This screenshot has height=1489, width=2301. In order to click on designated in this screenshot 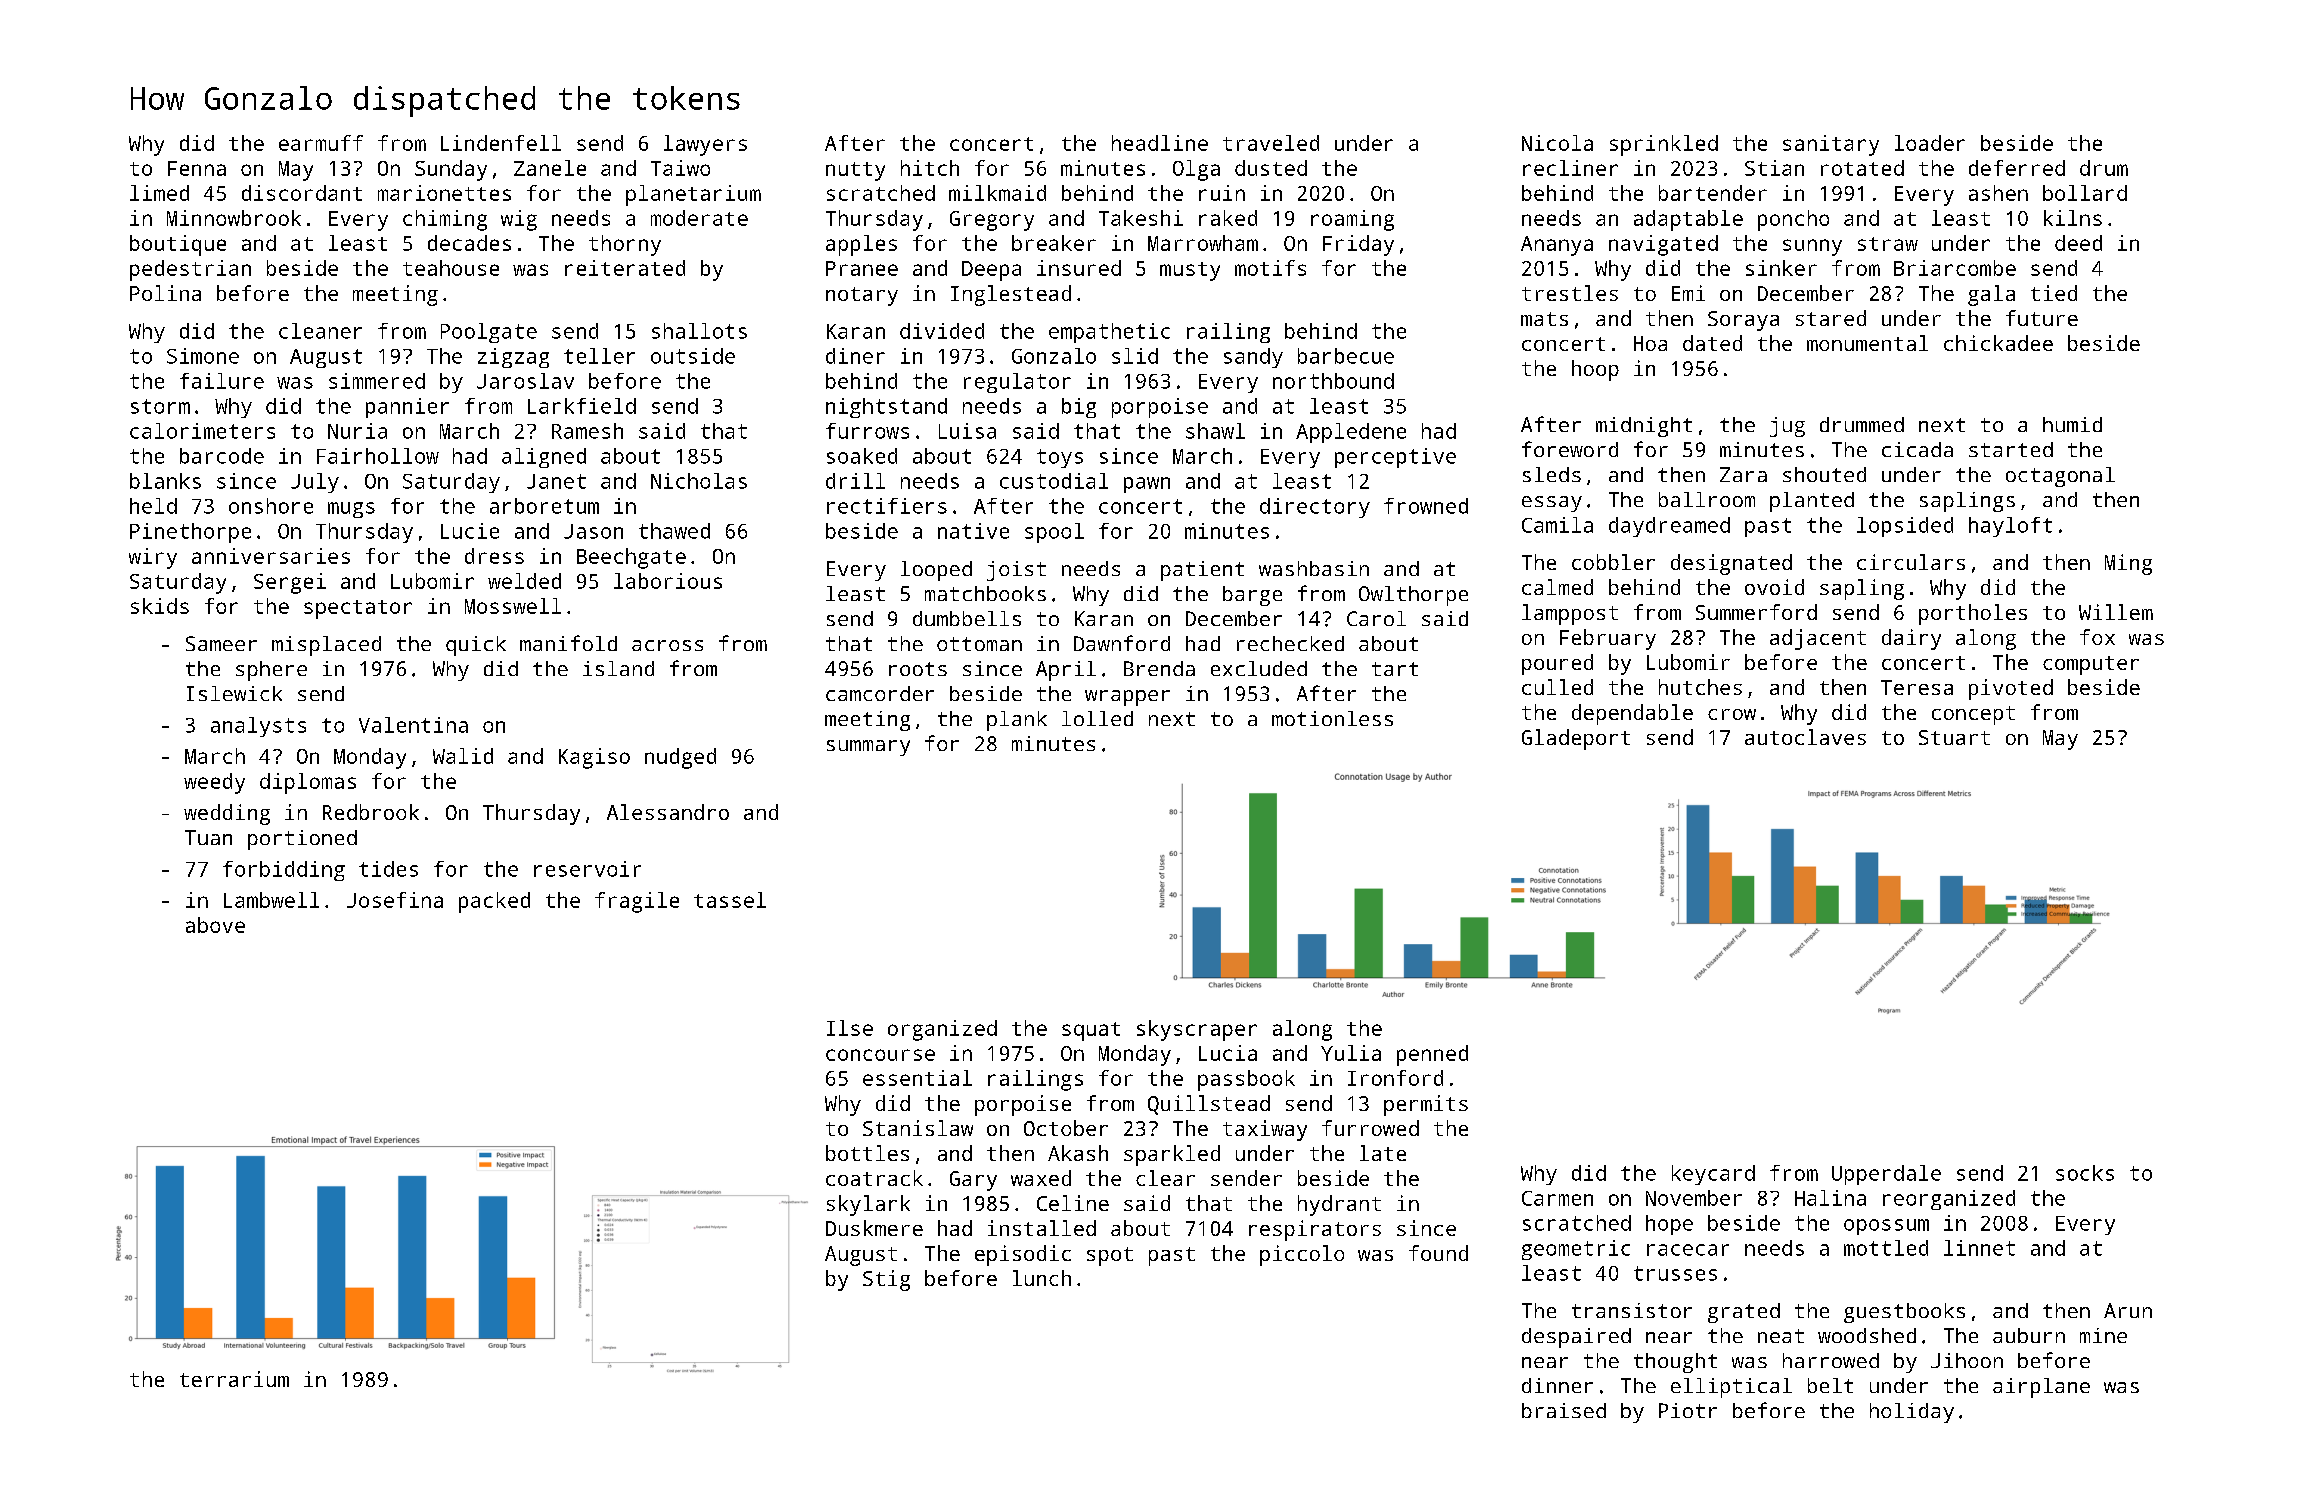, I will do `click(1731, 564)`.
